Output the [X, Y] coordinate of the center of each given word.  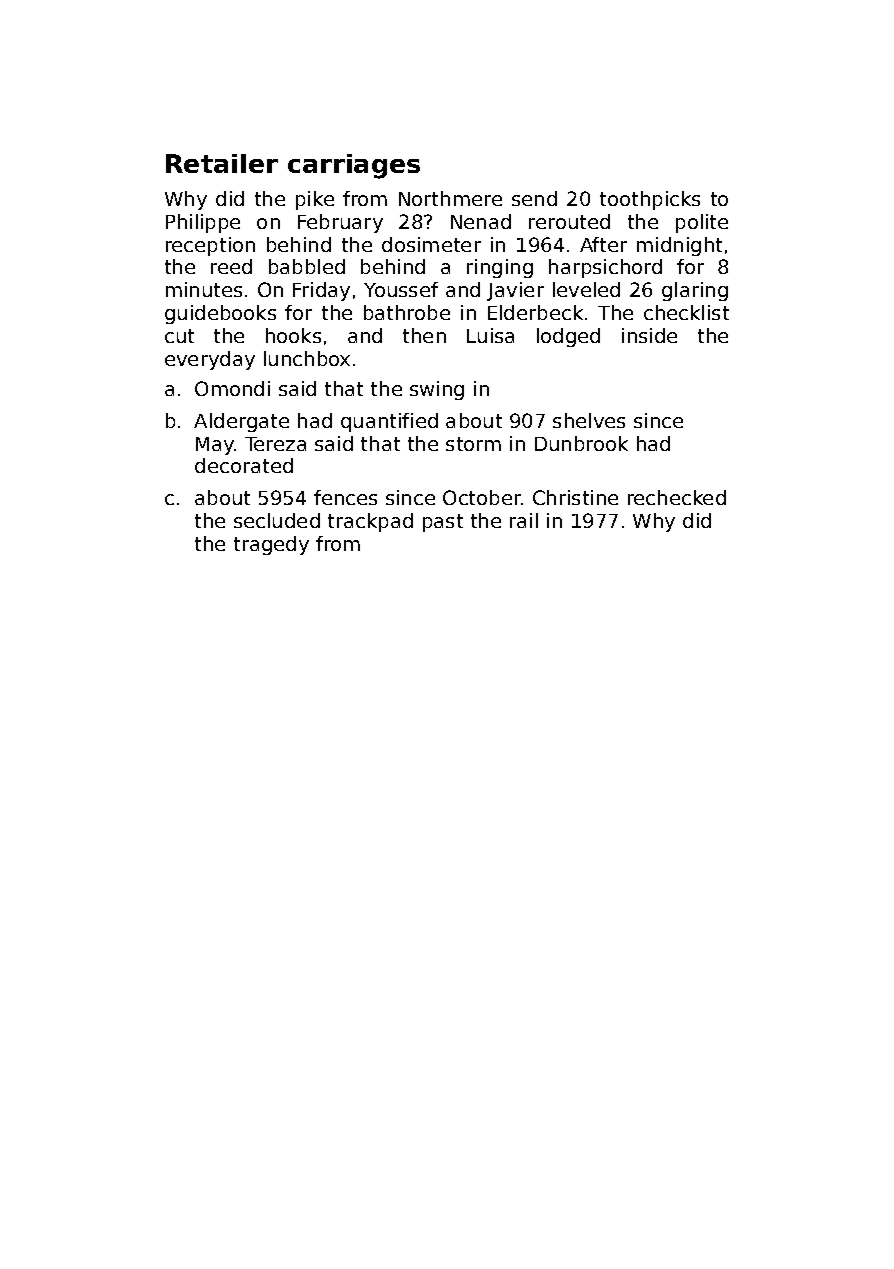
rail [524, 520]
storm [473, 444]
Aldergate [241, 422]
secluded [277, 520]
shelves [589, 420]
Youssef [401, 289]
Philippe [203, 223]
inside [649, 335]
